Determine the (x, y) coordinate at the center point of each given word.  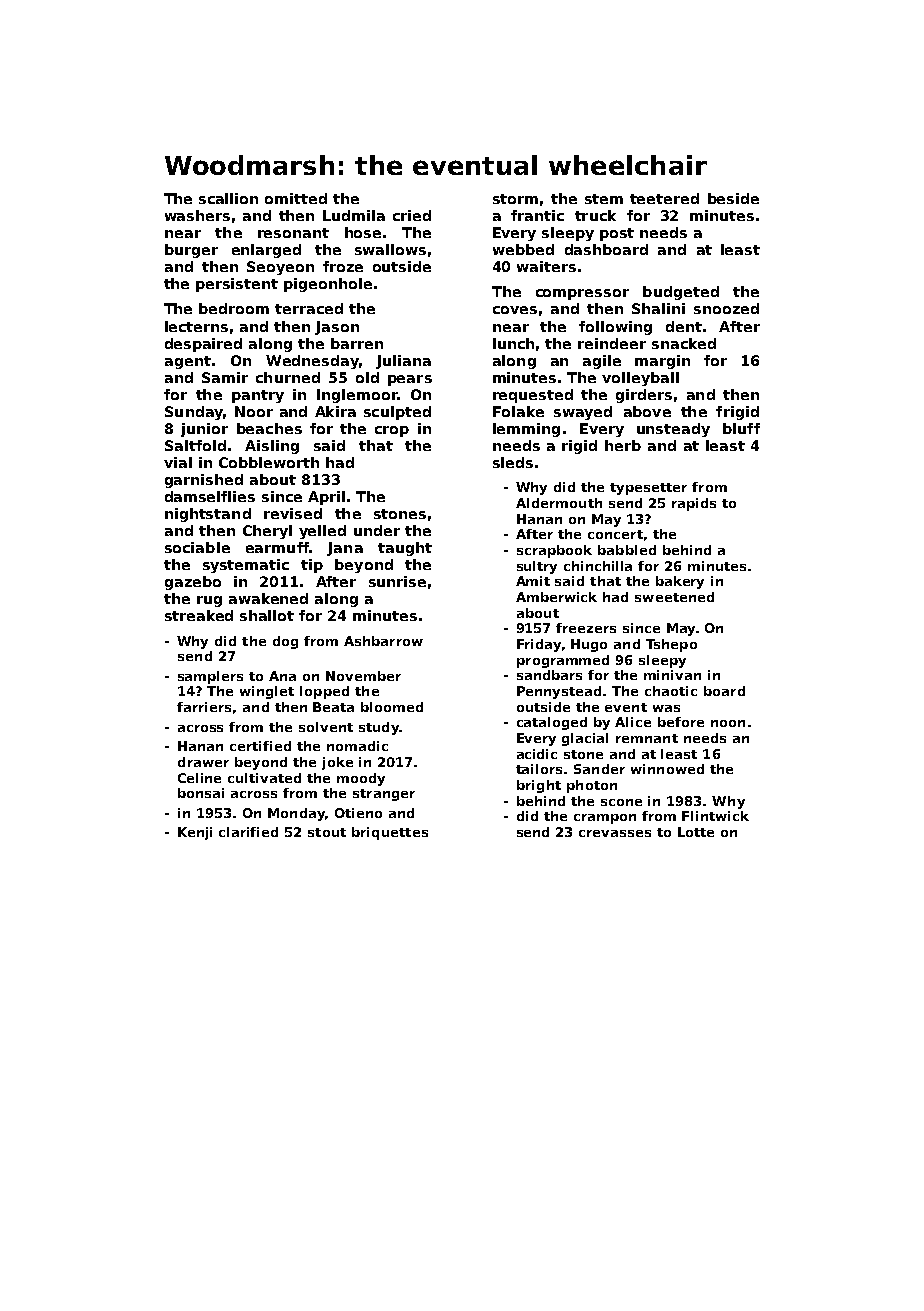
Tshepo (671, 645)
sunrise (397, 581)
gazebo (193, 583)
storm (515, 199)
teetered (664, 198)
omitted (296, 198)
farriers (204, 707)
